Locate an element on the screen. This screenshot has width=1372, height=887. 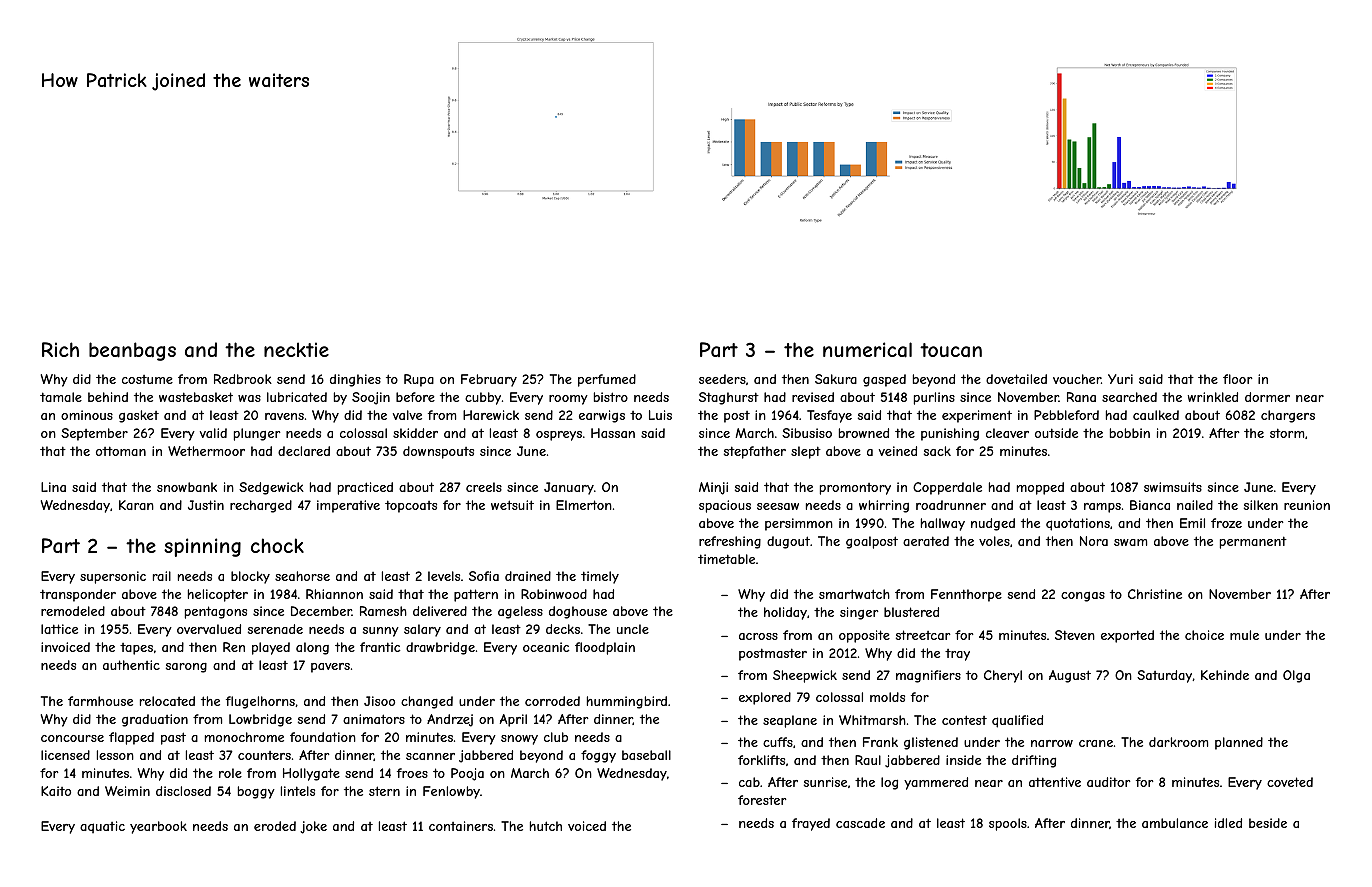
hutch is located at coordinates (546, 826).
